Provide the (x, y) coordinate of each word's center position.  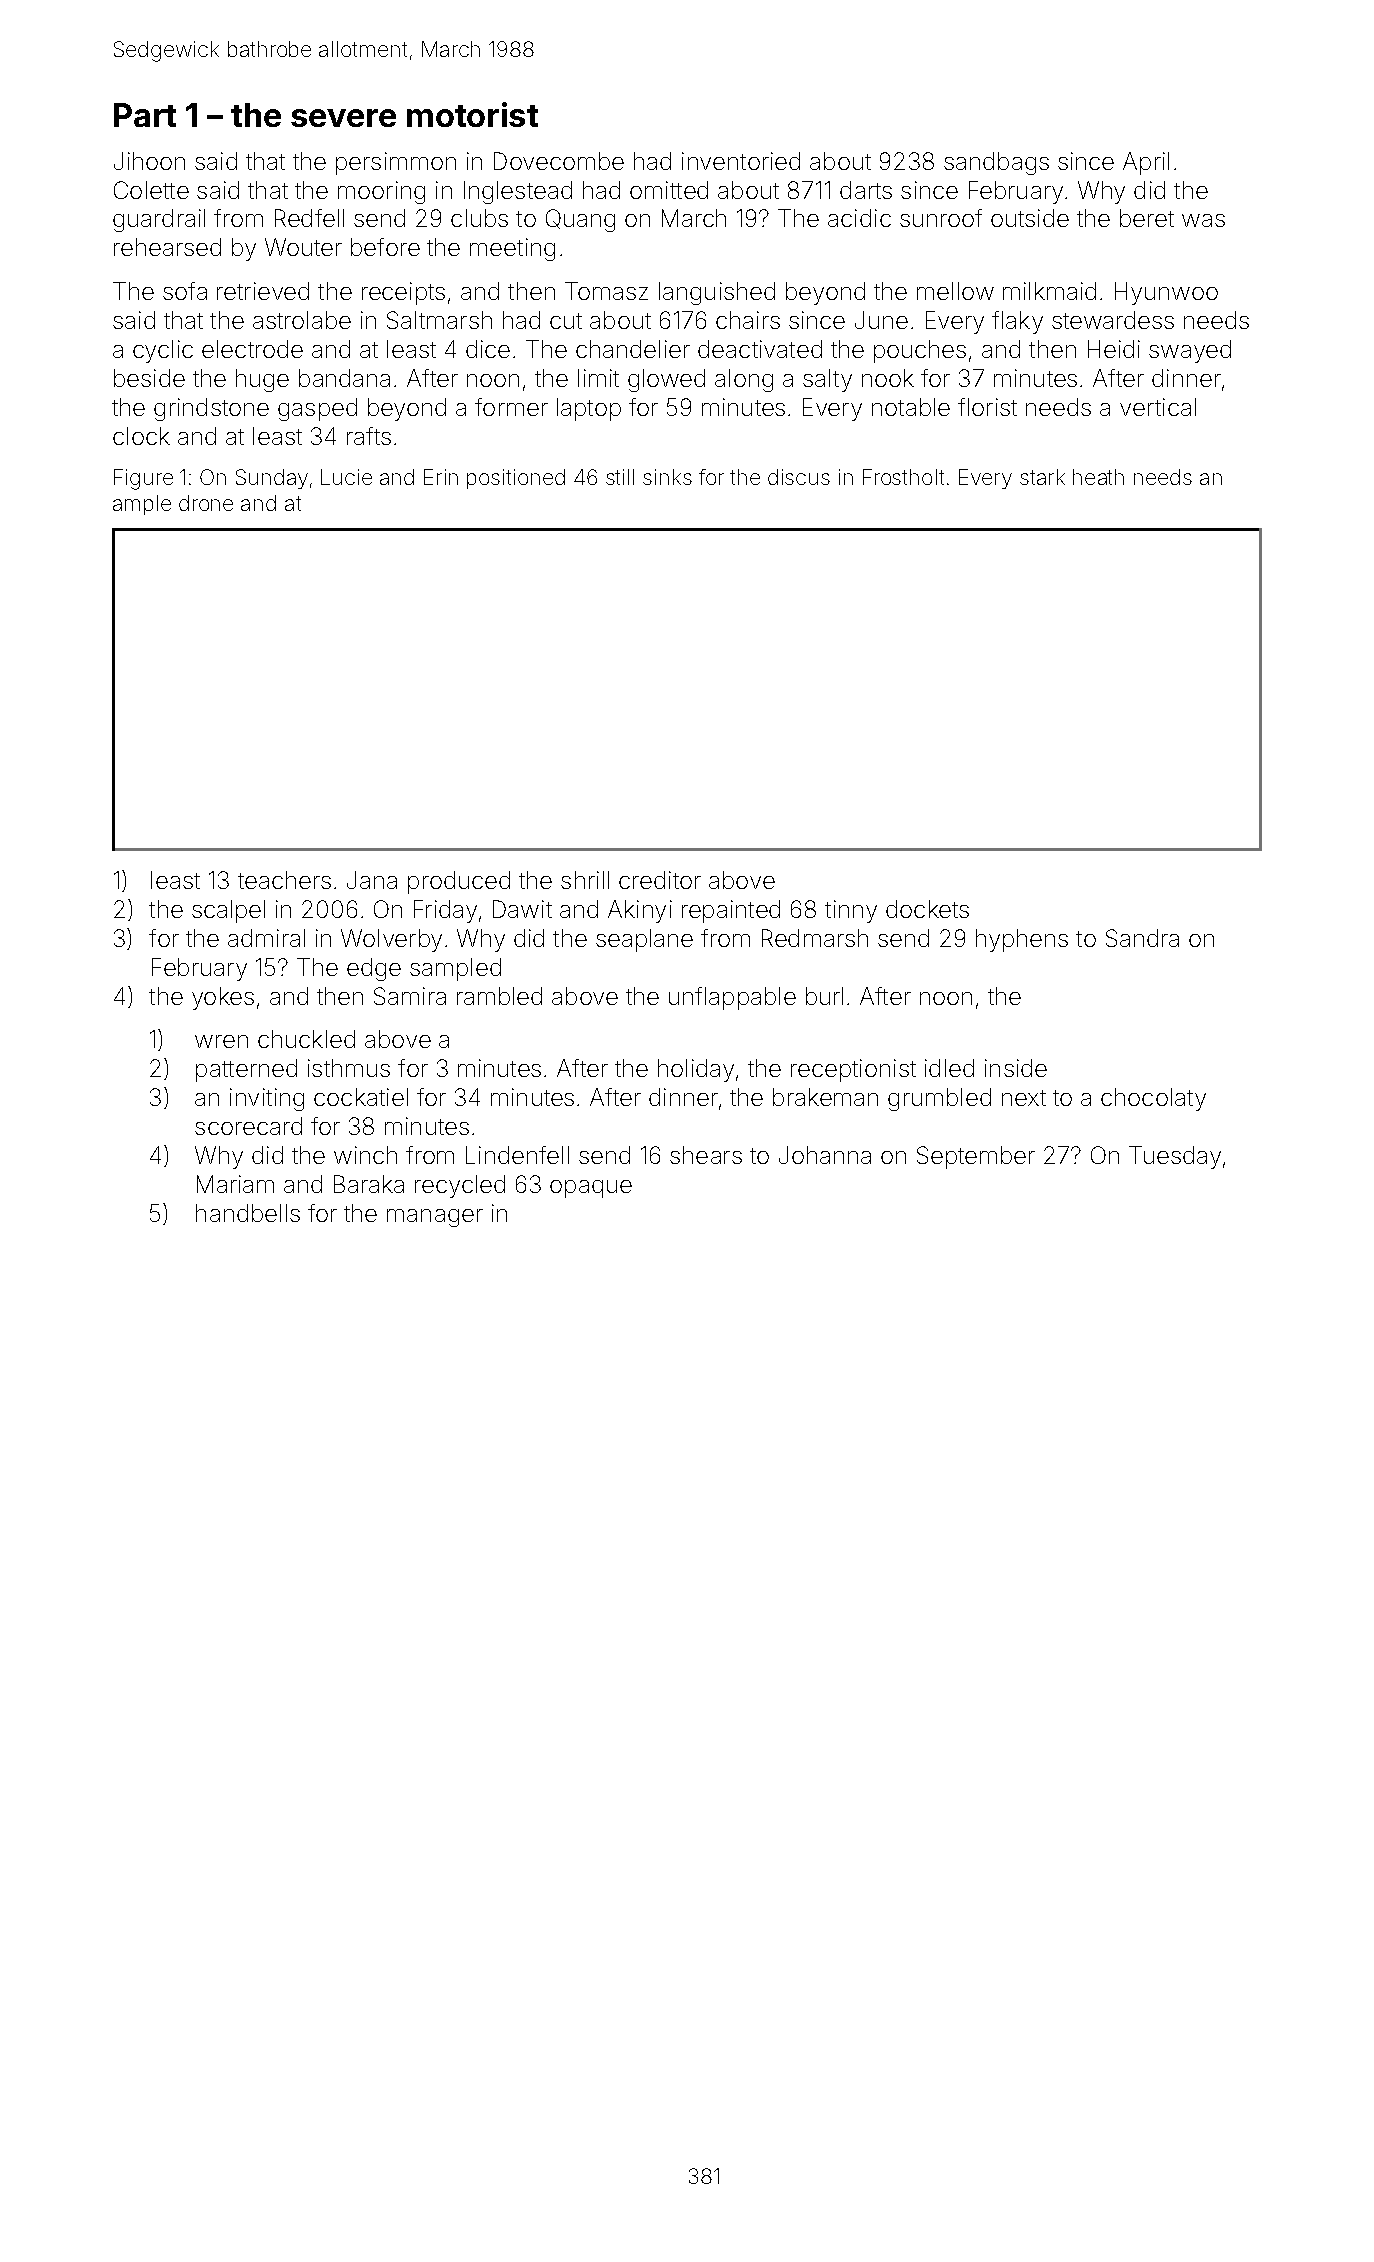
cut (566, 321)
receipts (403, 293)
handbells (248, 1213)
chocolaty (1153, 1099)
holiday (696, 1070)
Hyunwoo (1166, 293)
